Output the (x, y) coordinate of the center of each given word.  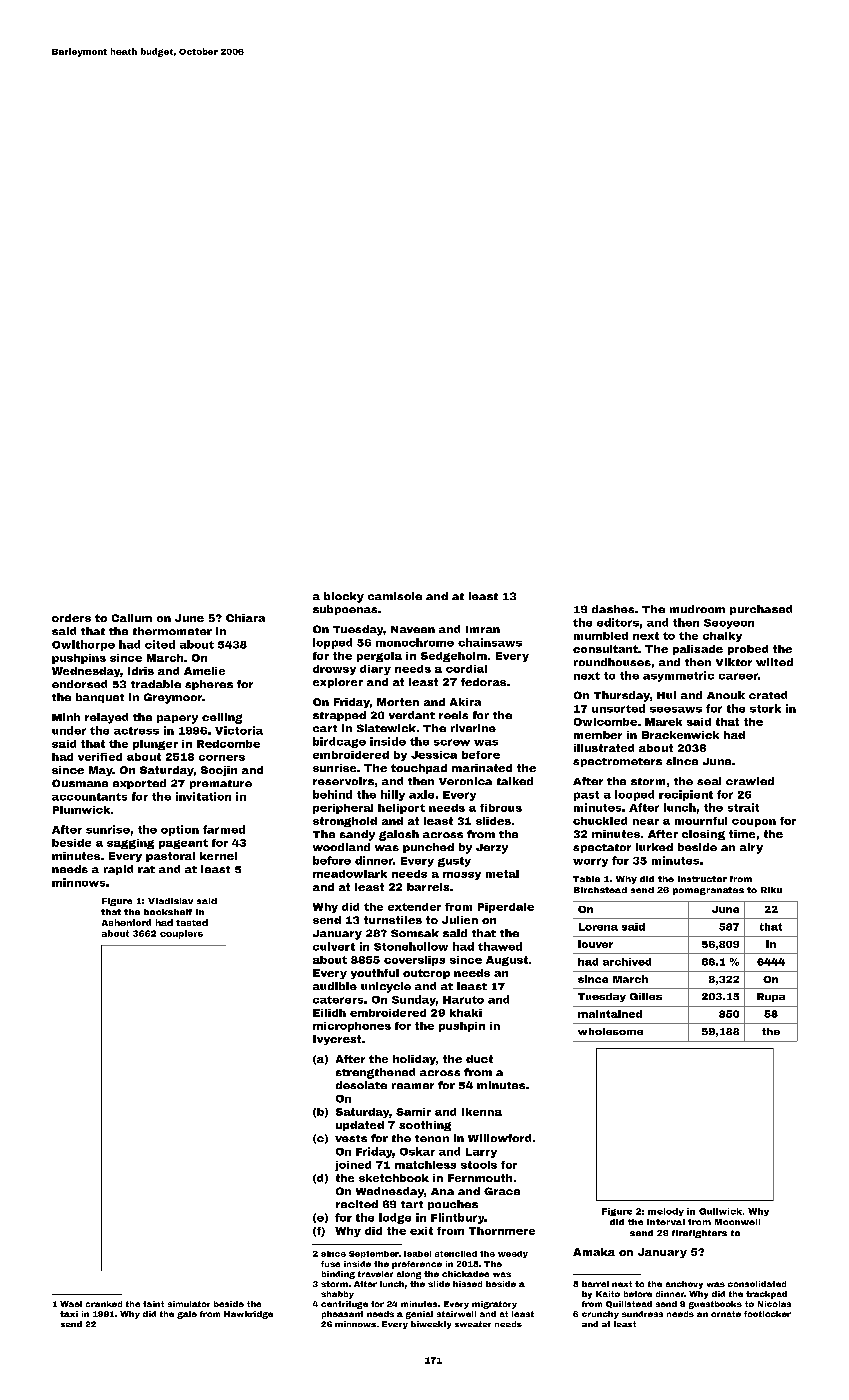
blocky (344, 597)
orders (71, 618)
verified (100, 757)
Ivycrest (337, 1040)
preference (417, 1265)
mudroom (697, 609)
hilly (393, 795)
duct (479, 1059)
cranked (104, 1304)
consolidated (757, 1284)
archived (627, 962)
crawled (750, 781)
